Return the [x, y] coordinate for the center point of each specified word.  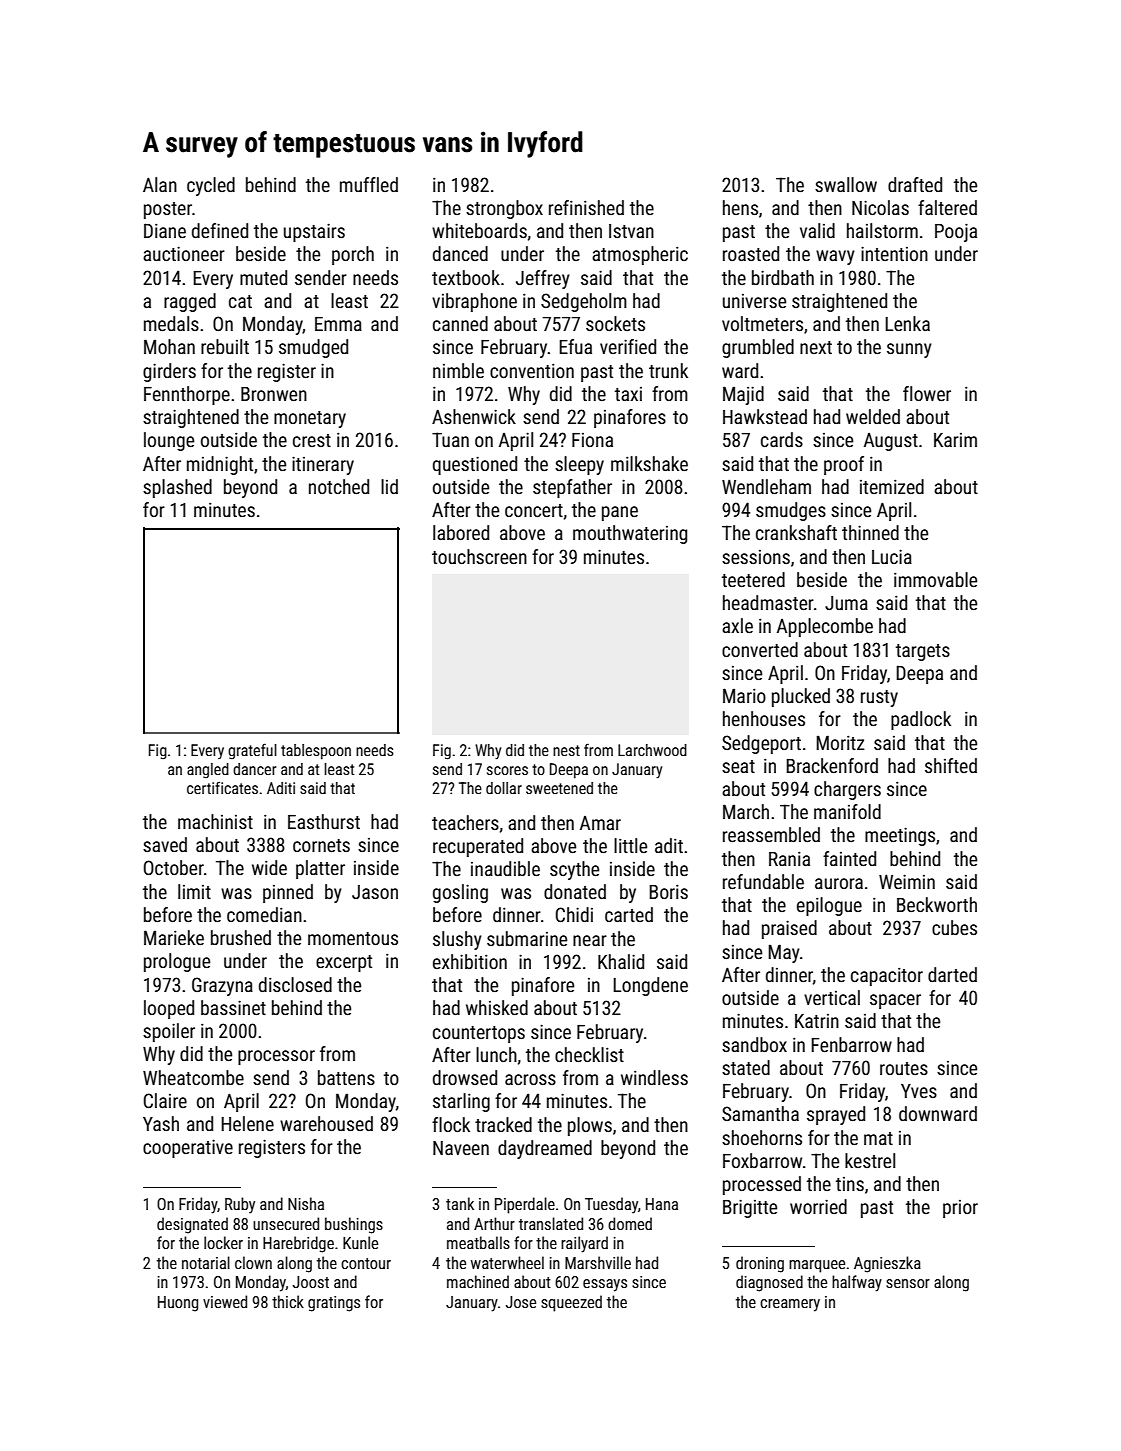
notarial [206, 1262]
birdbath [783, 277]
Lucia [892, 556]
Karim [955, 440]
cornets [321, 845]
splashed [177, 488]
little [630, 845]
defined [220, 230]
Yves [919, 1091]
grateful [252, 751]
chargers [847, 790]
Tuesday [611, 1205]
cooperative [188, 1148]
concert [534, 510]
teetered [753, 579]
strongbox [504, 209]
